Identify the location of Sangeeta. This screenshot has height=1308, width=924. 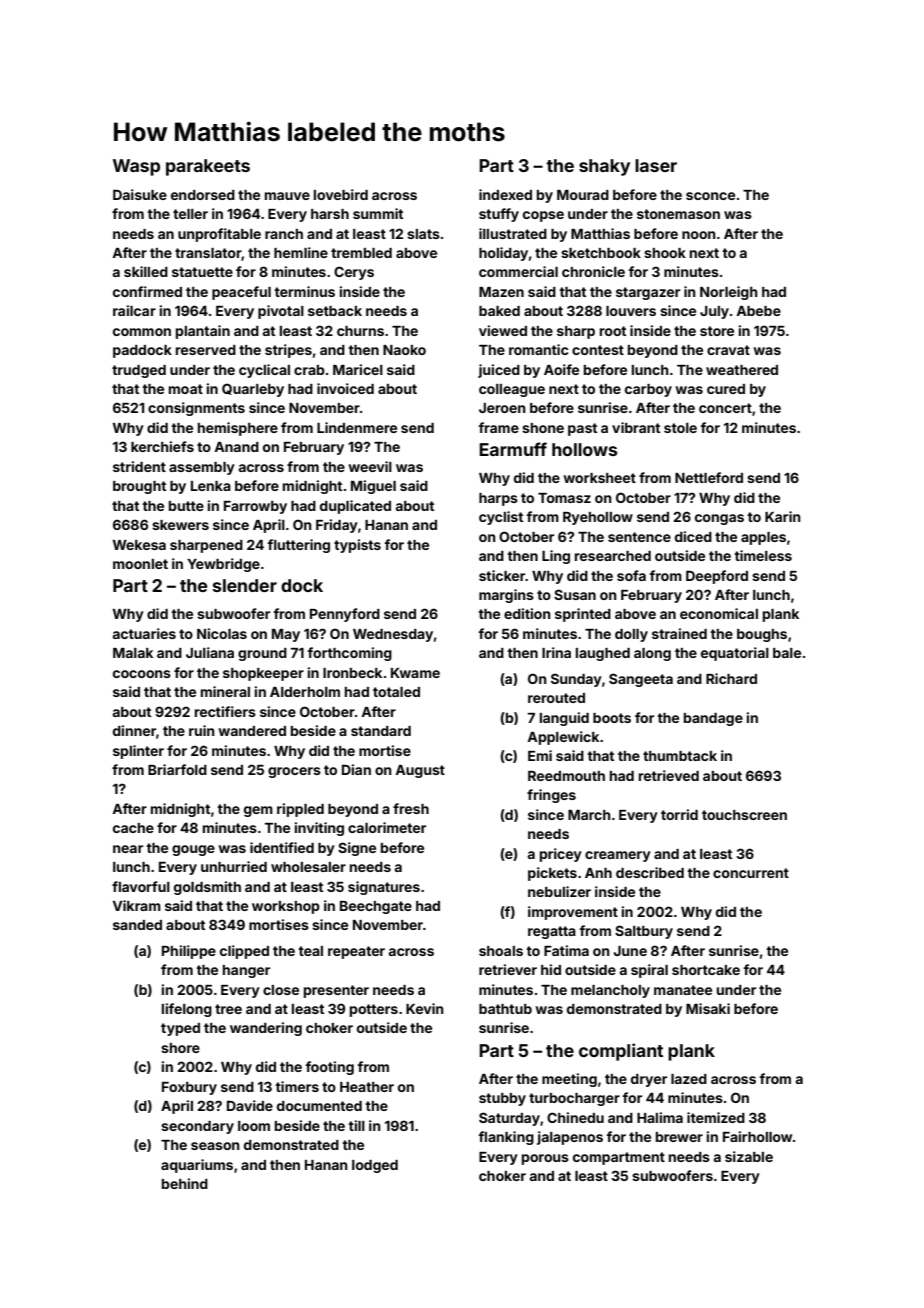
(641, 680).
